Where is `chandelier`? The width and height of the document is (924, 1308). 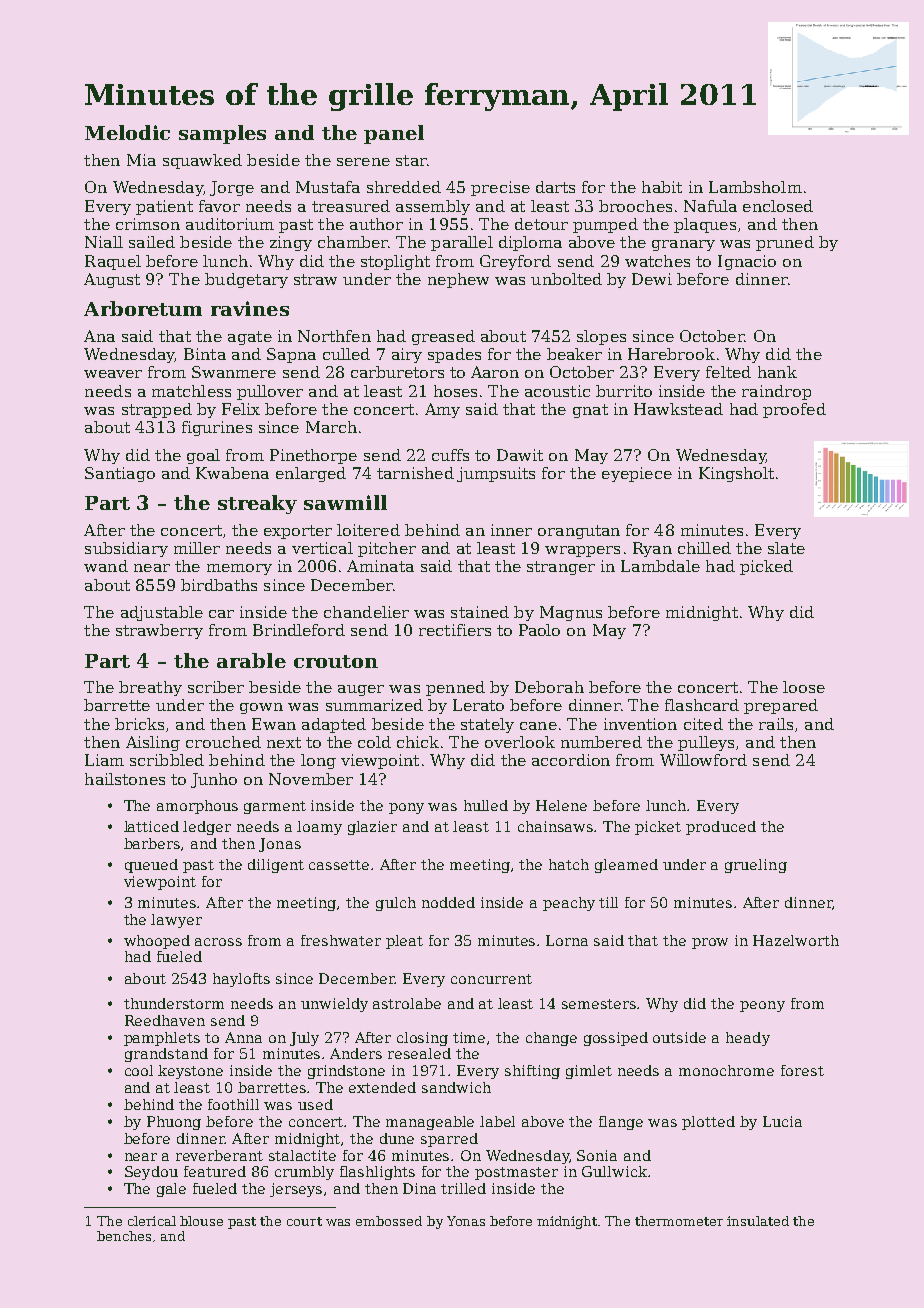 chandelier is located at coordinates (366, 612).
